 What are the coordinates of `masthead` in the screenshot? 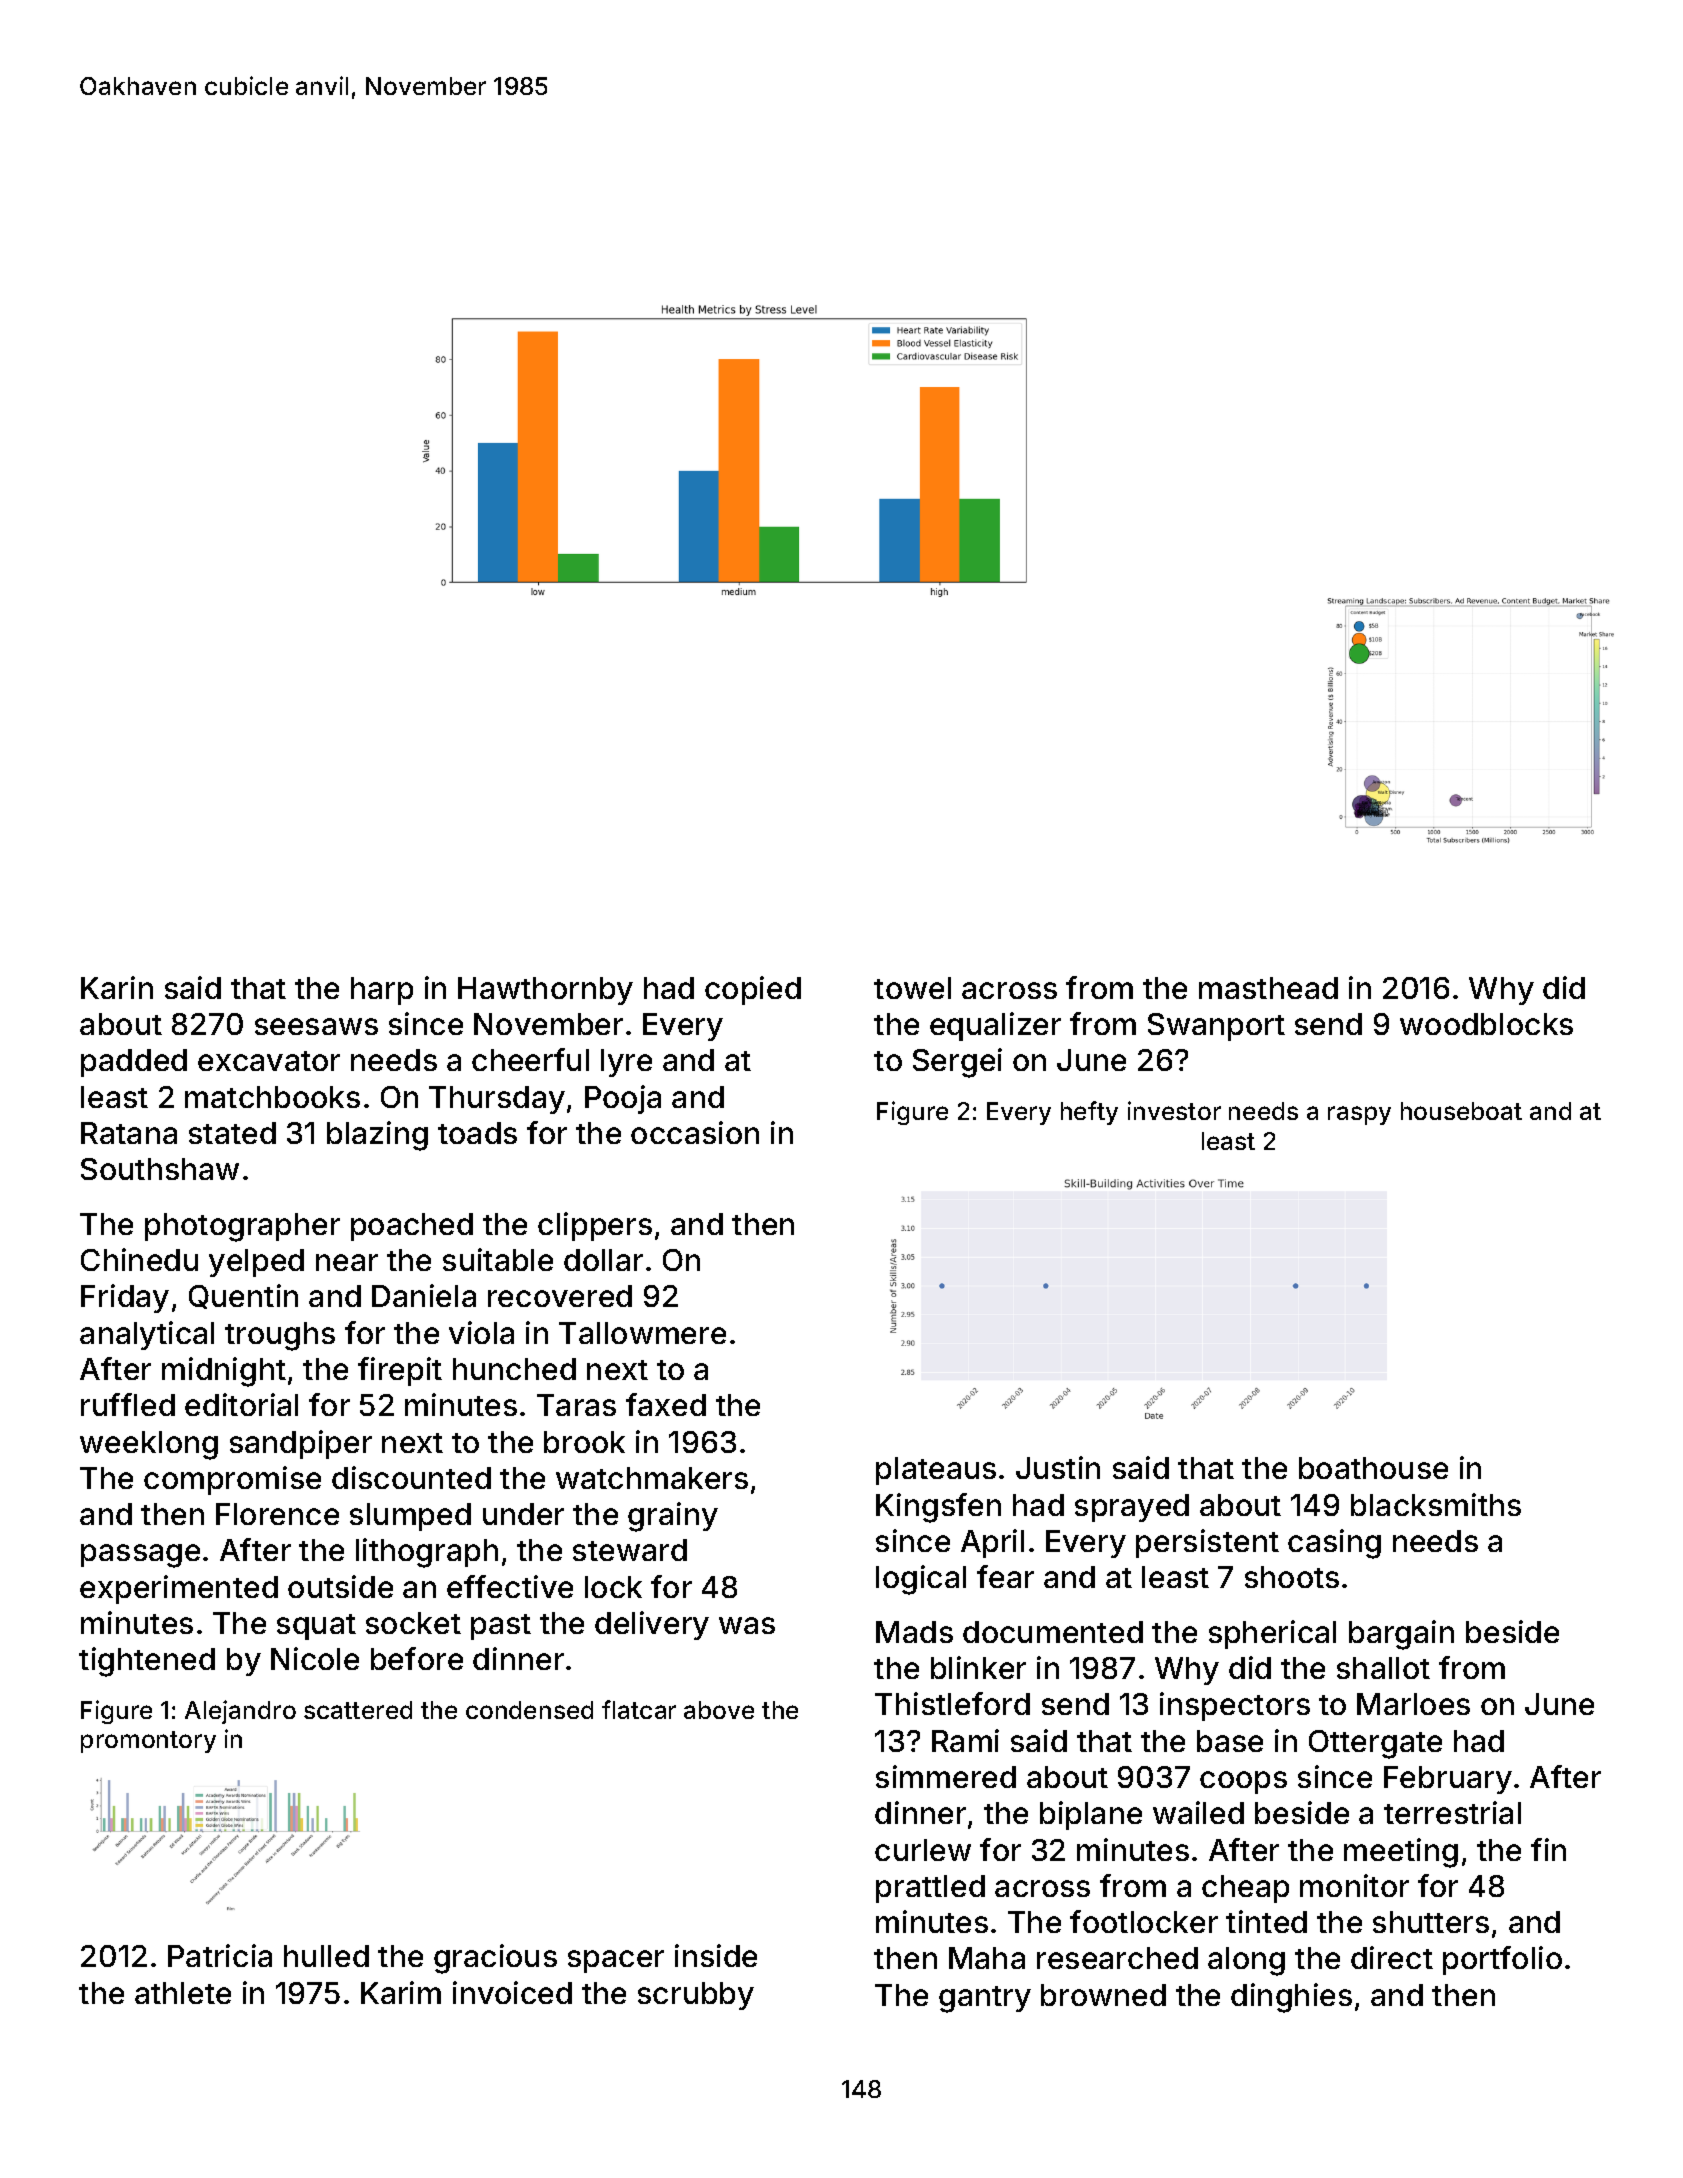 It's located at (1268, 988).
